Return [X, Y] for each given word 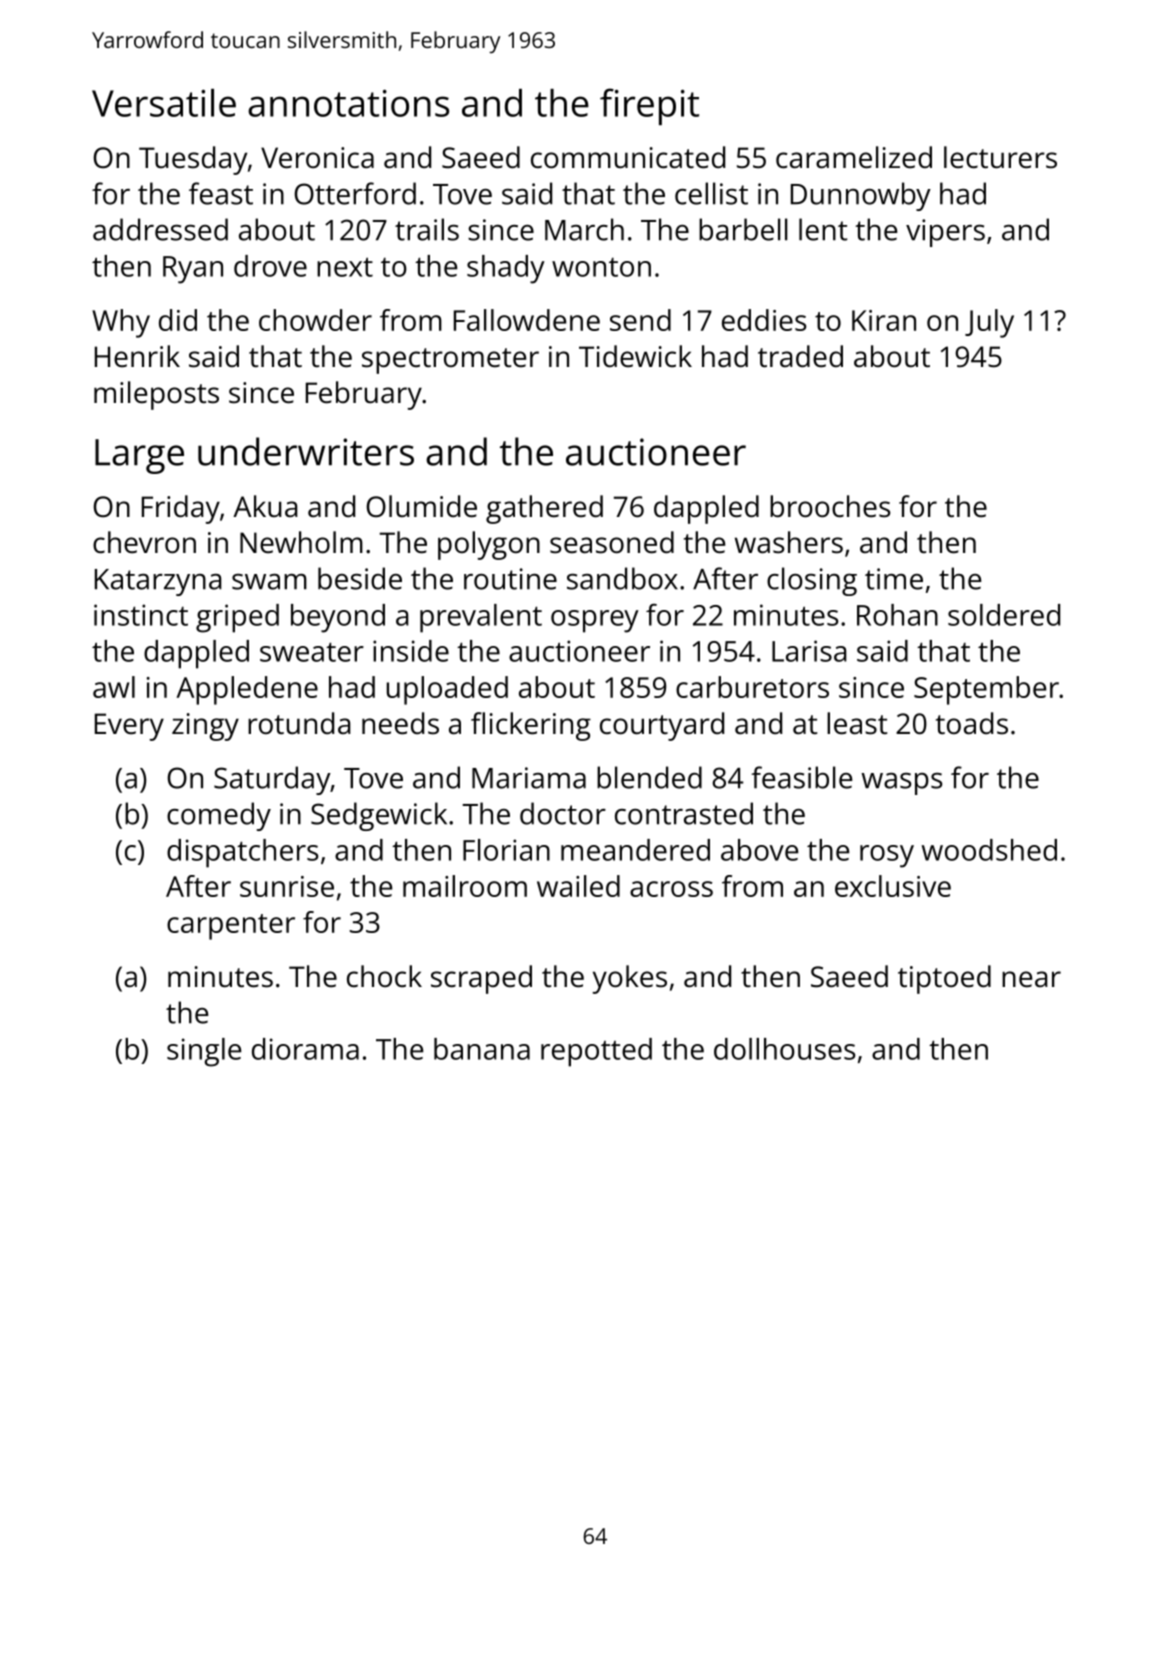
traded [800, 356]
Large [139, 456]
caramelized [854, 157]
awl [114, 687]
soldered [1004, 615]
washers [789, 542]
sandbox [622, 578]
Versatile [164, 103]
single [204, 1052]
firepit [649, 106]
